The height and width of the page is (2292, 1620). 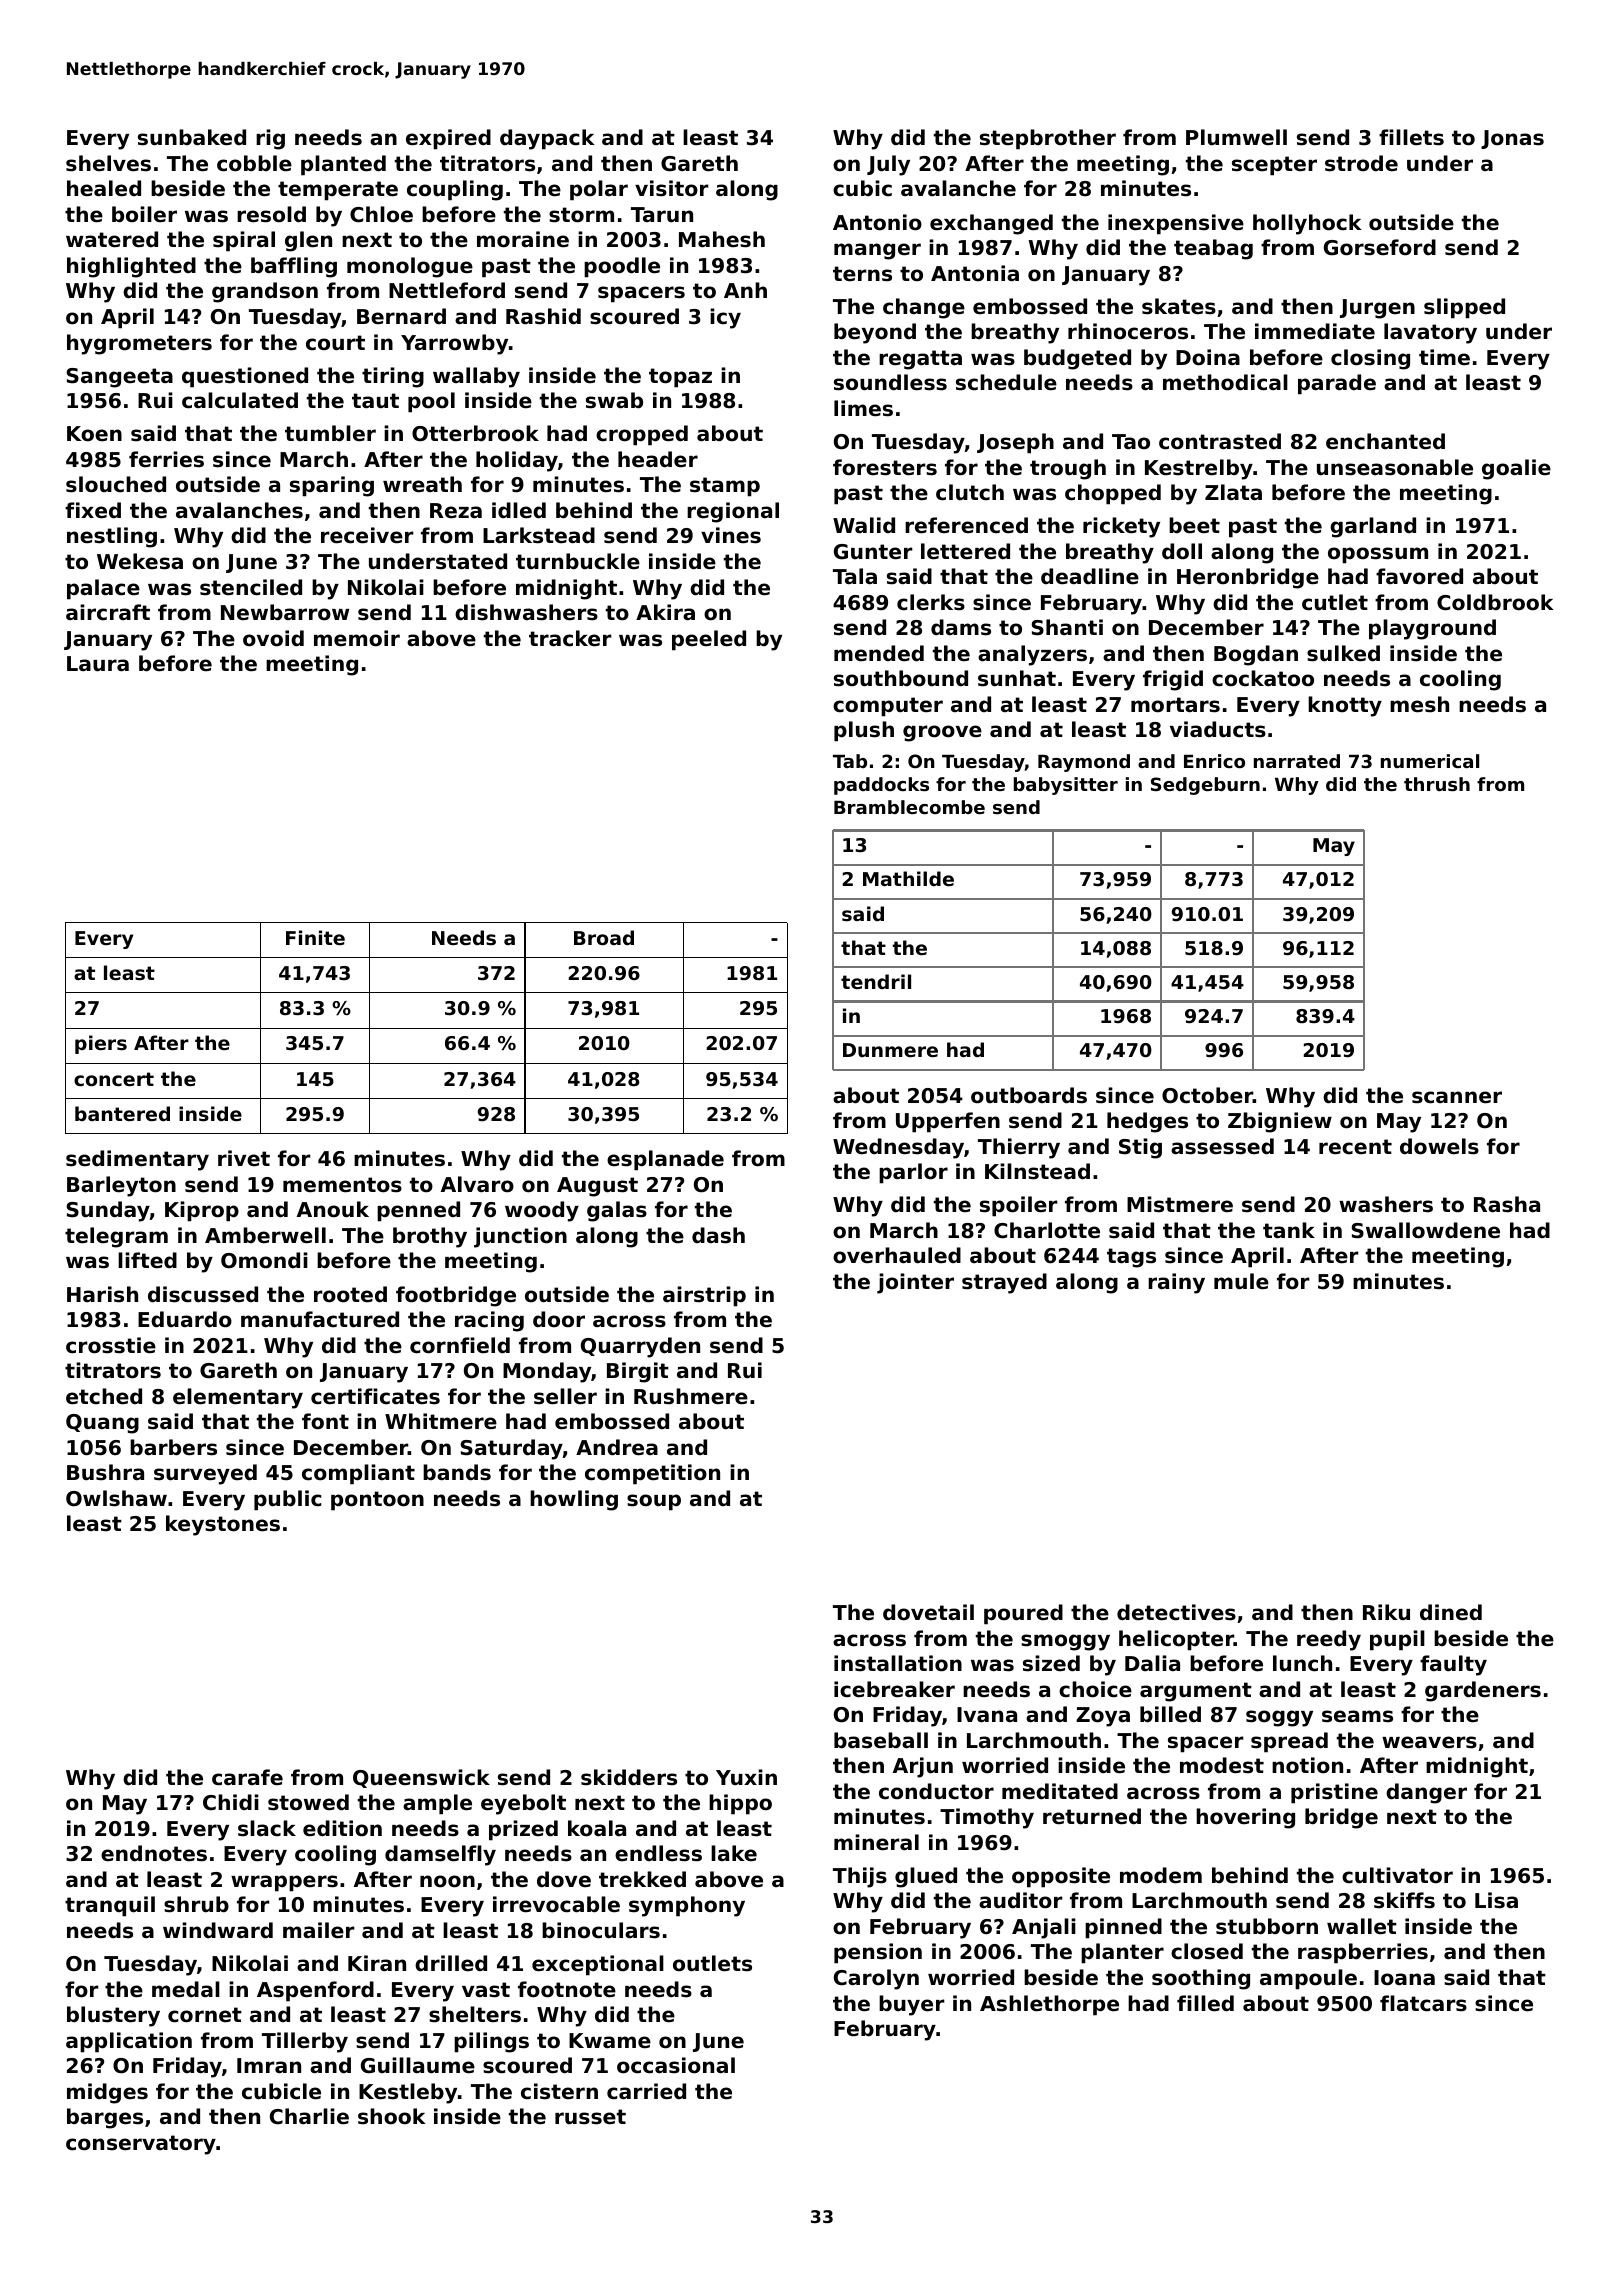 What do you see at coordinates (1411, 137) in the page?
I see `fillets` at bounding box center [1411, 137].
